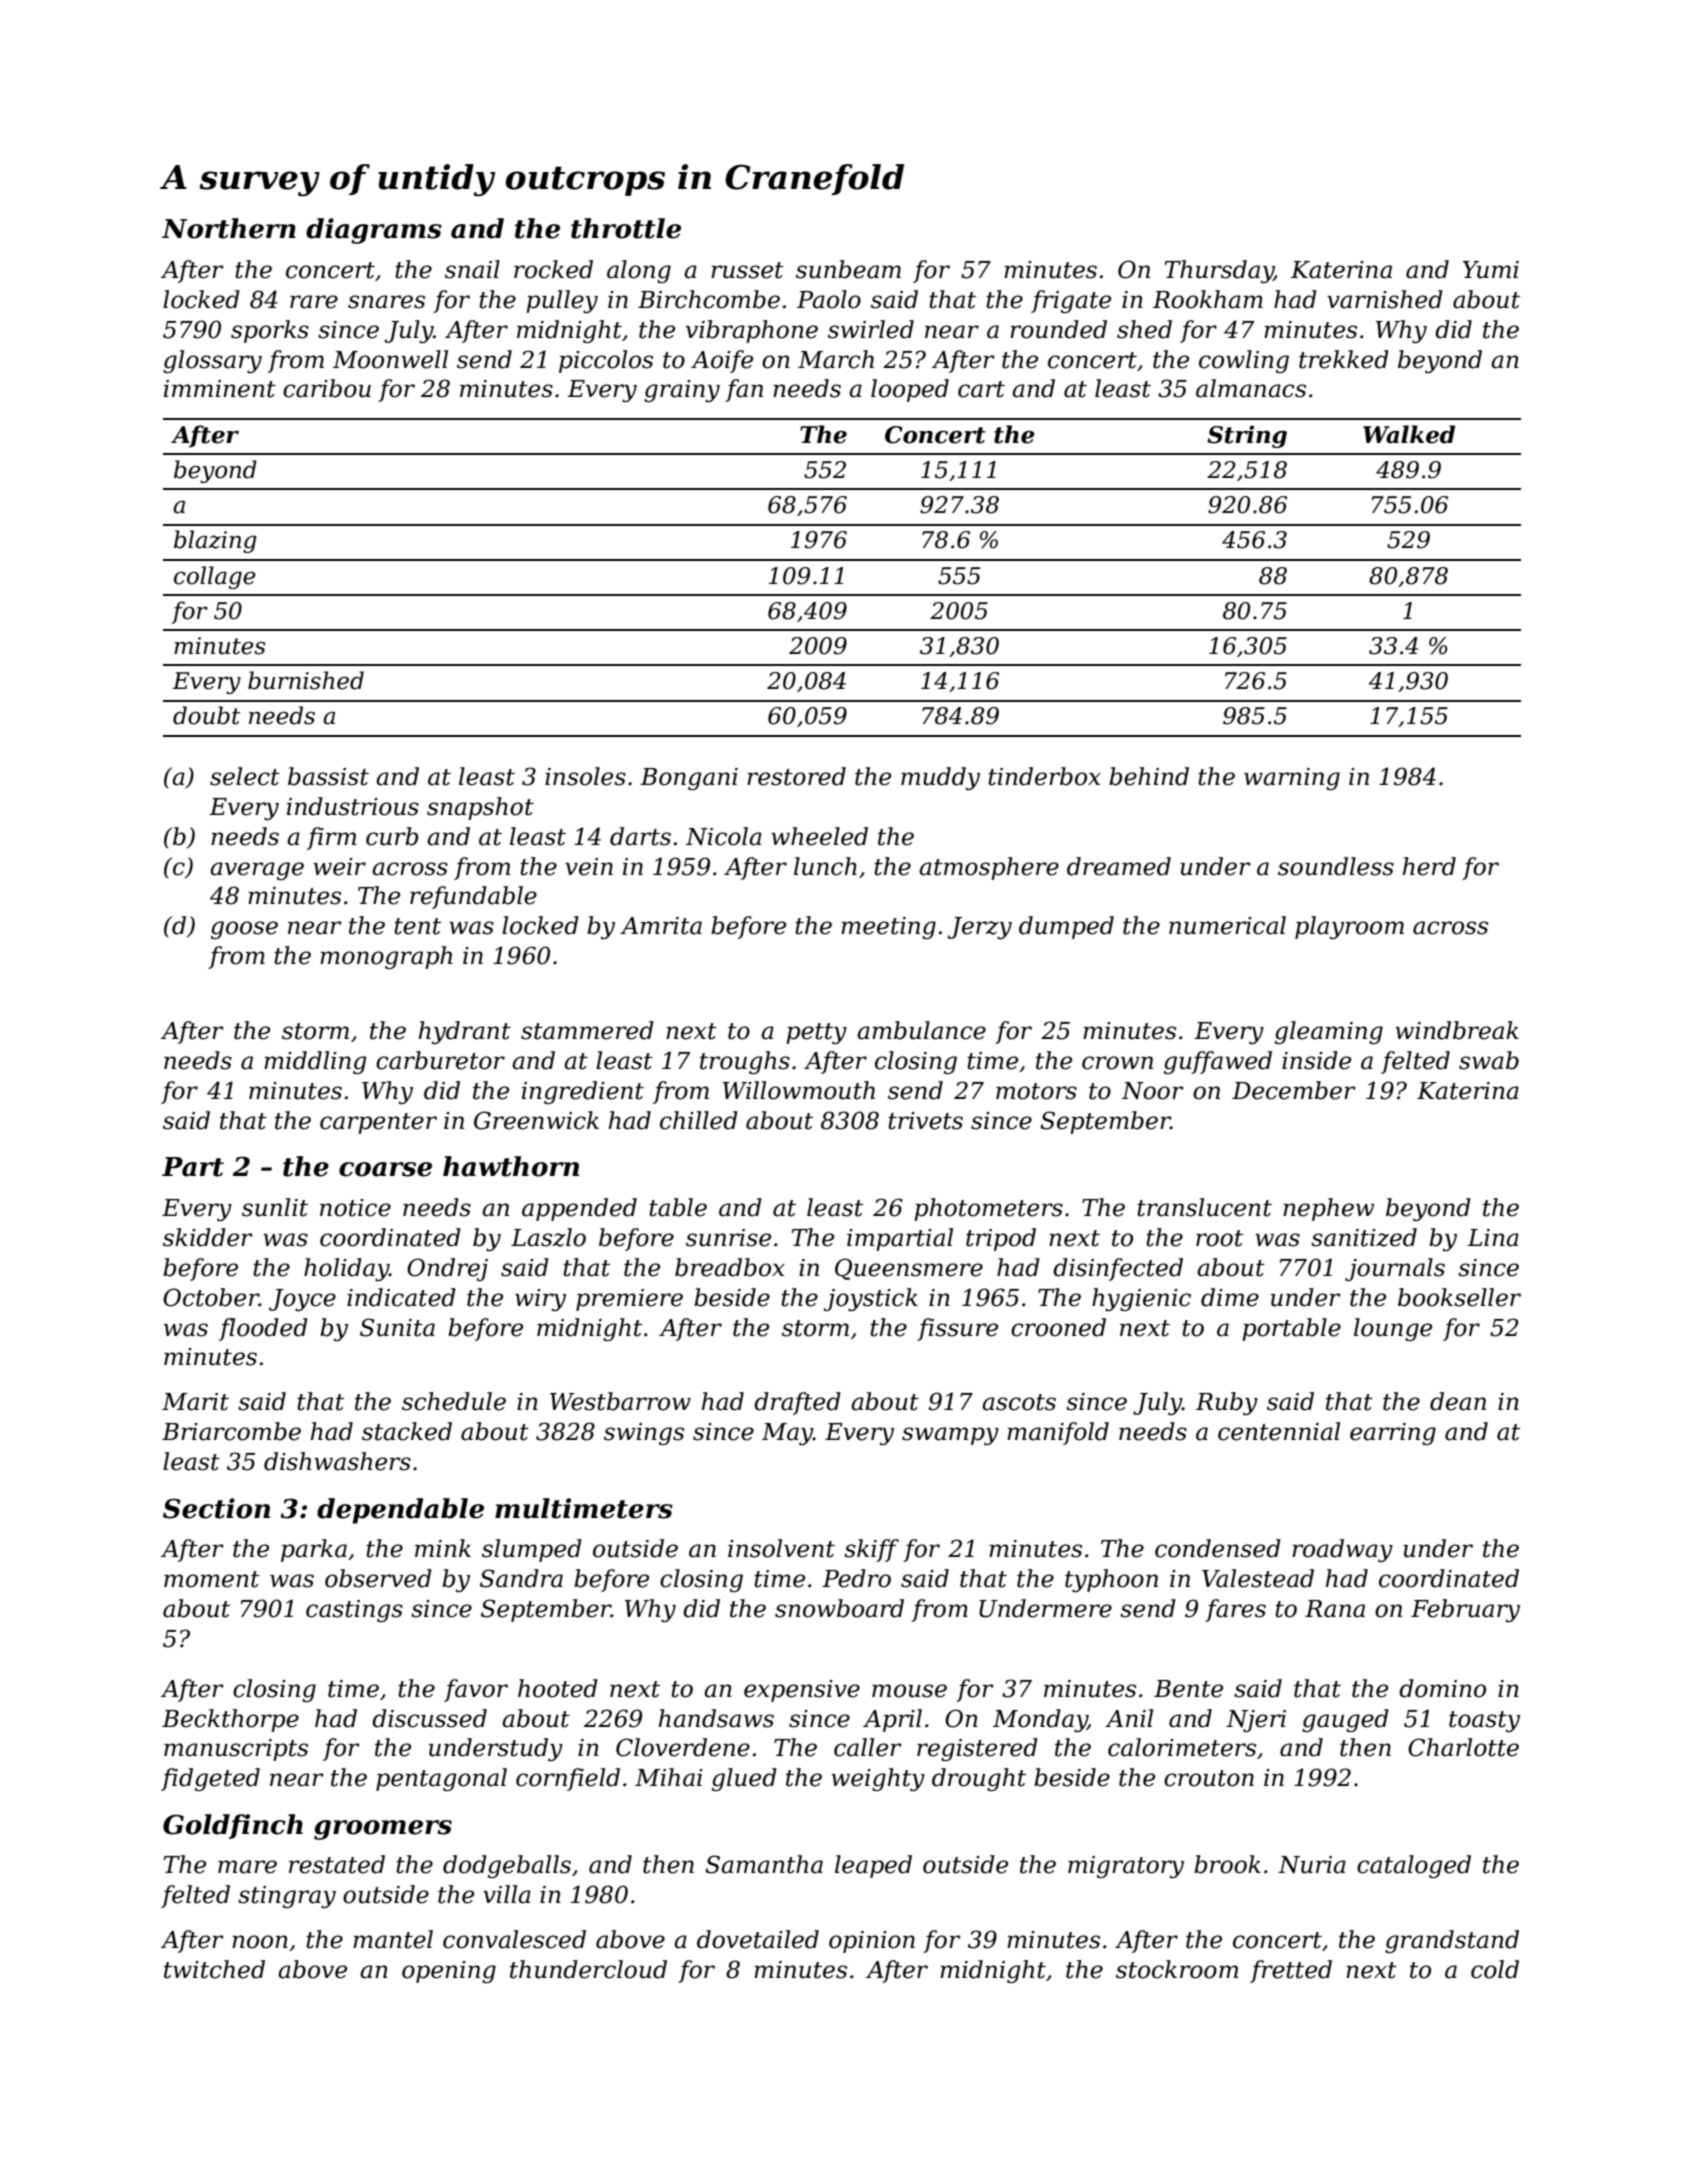 The width and height of the screenshot is (1683, 2178). What do you see at coordinates (940, 778) in the screenshot?
I see `muddy` at bounding box center [940, 778].
